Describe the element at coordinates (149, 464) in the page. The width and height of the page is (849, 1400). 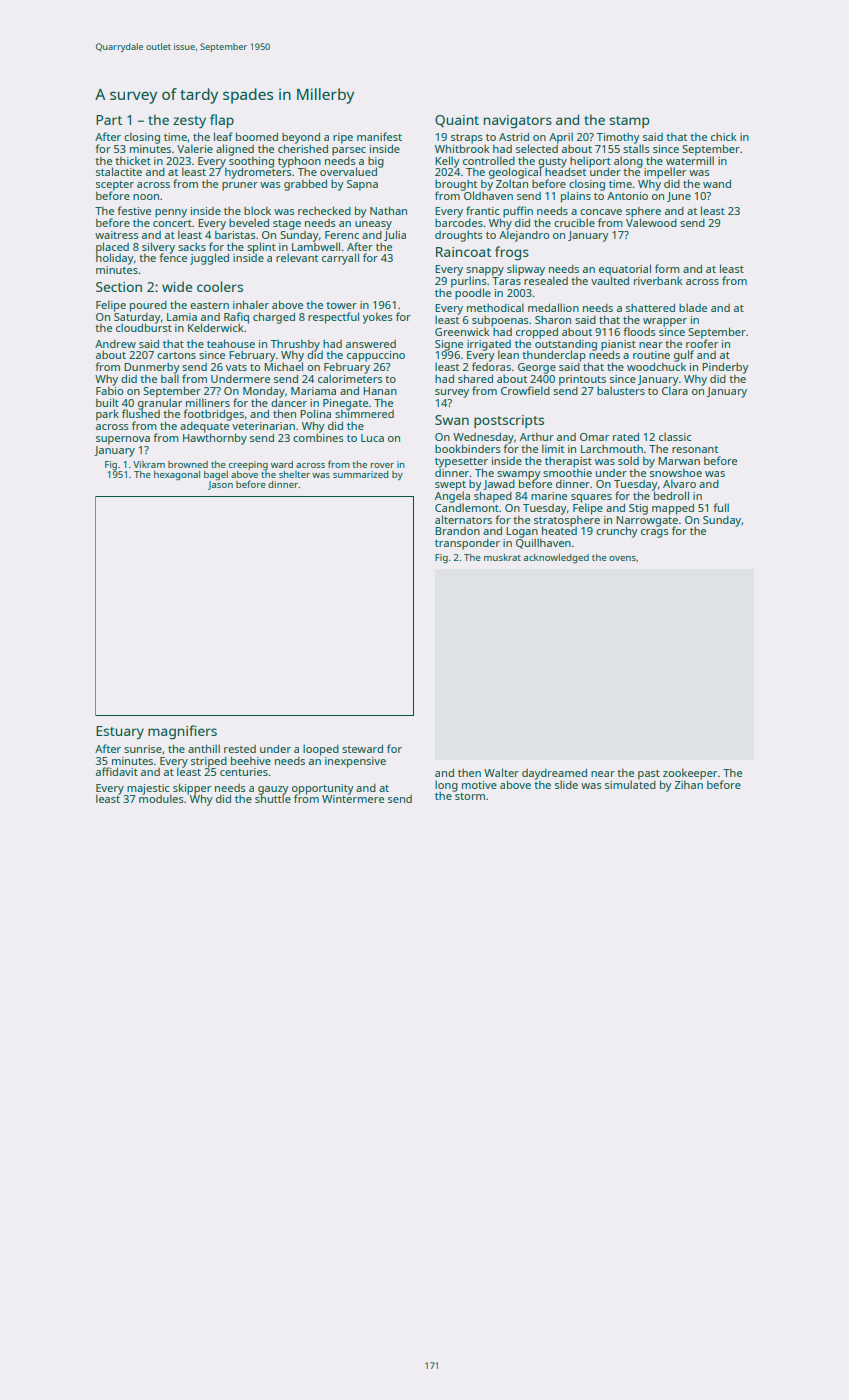
I see `Vikram` at that location.
